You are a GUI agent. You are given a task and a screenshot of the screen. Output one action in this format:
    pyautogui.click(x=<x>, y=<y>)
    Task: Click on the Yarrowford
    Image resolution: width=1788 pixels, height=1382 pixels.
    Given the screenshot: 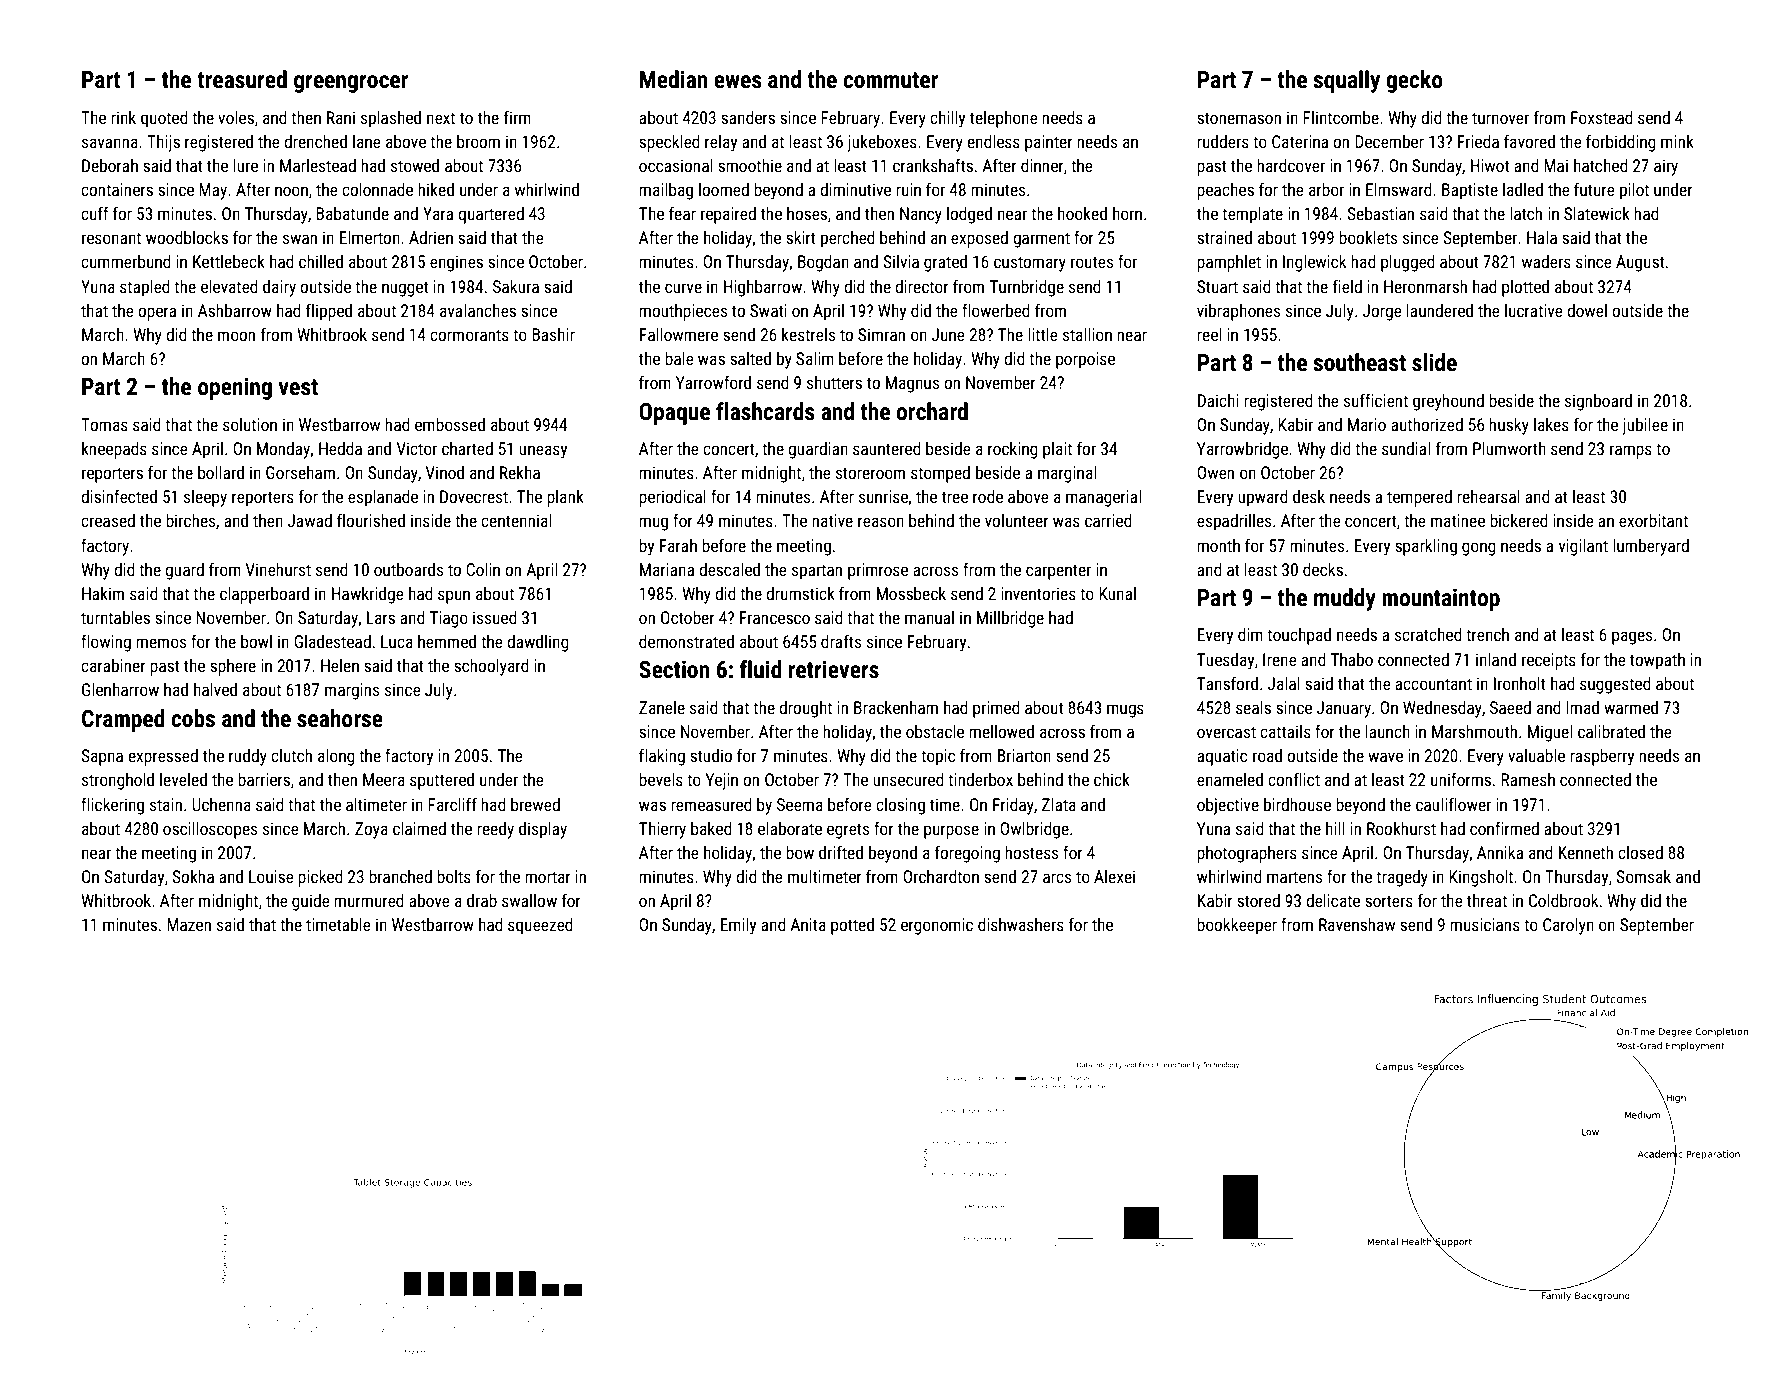 What is the action you would take?
    pyautogui.click(x=713, y=382)
